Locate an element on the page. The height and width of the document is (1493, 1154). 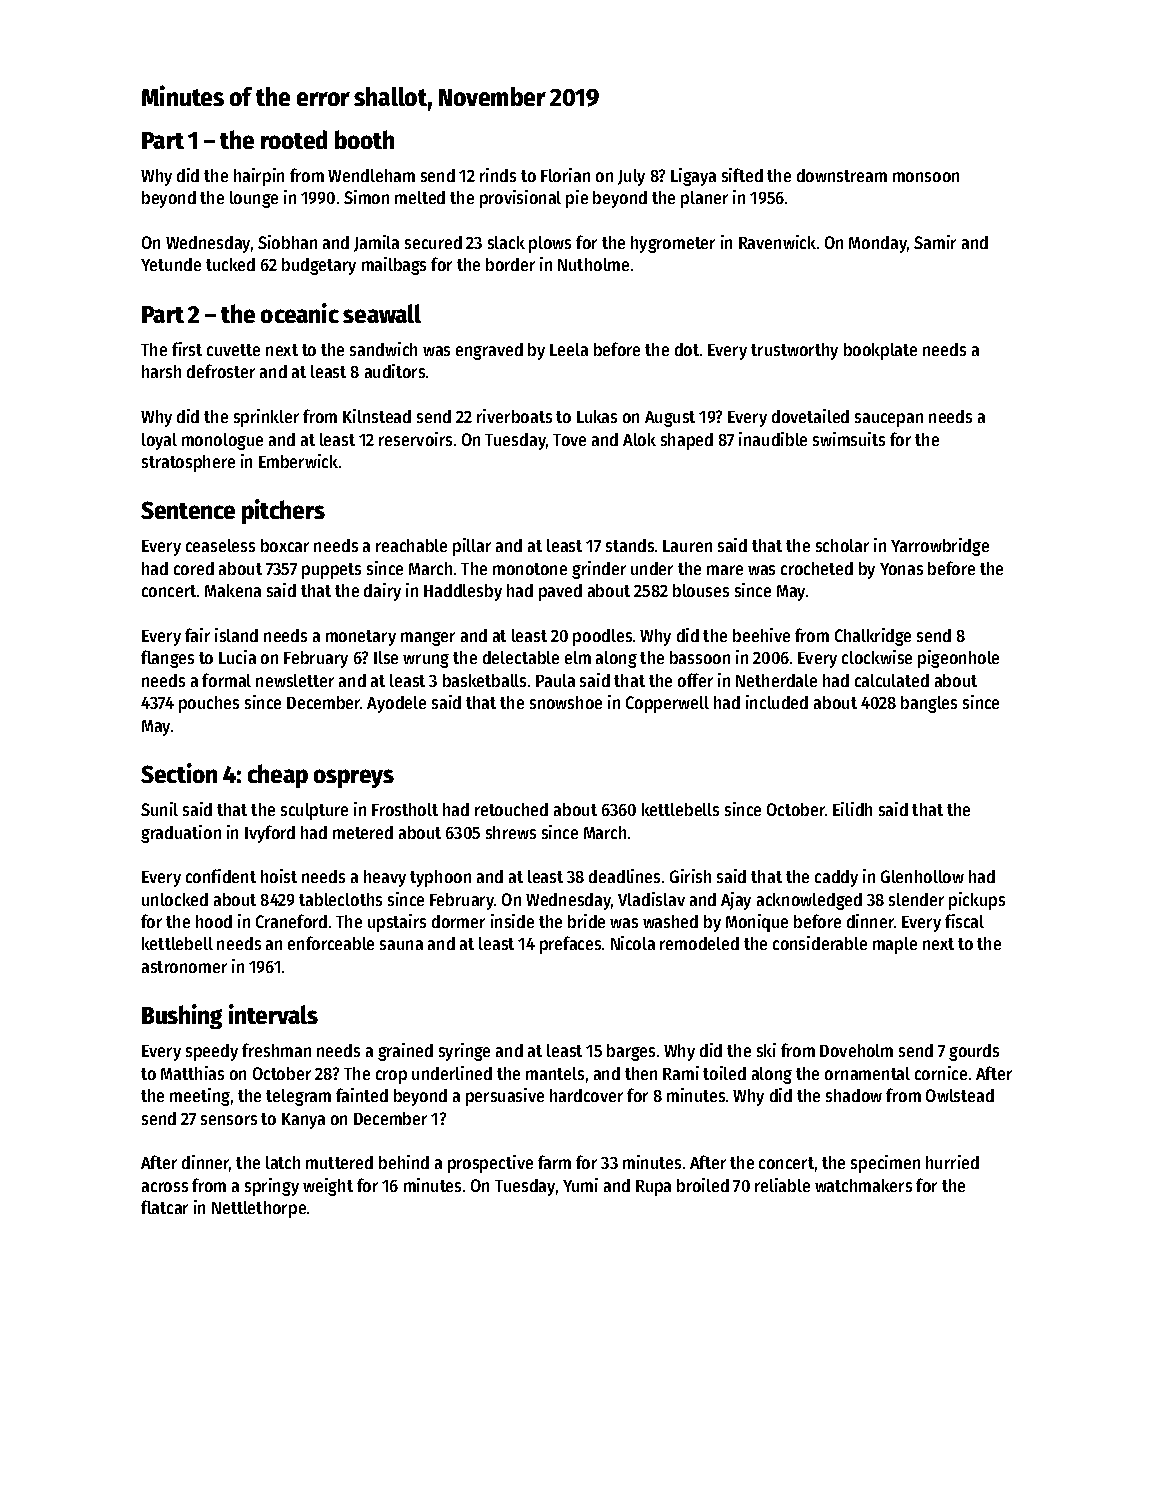
Yonas is located at coordinates (901, 569).
